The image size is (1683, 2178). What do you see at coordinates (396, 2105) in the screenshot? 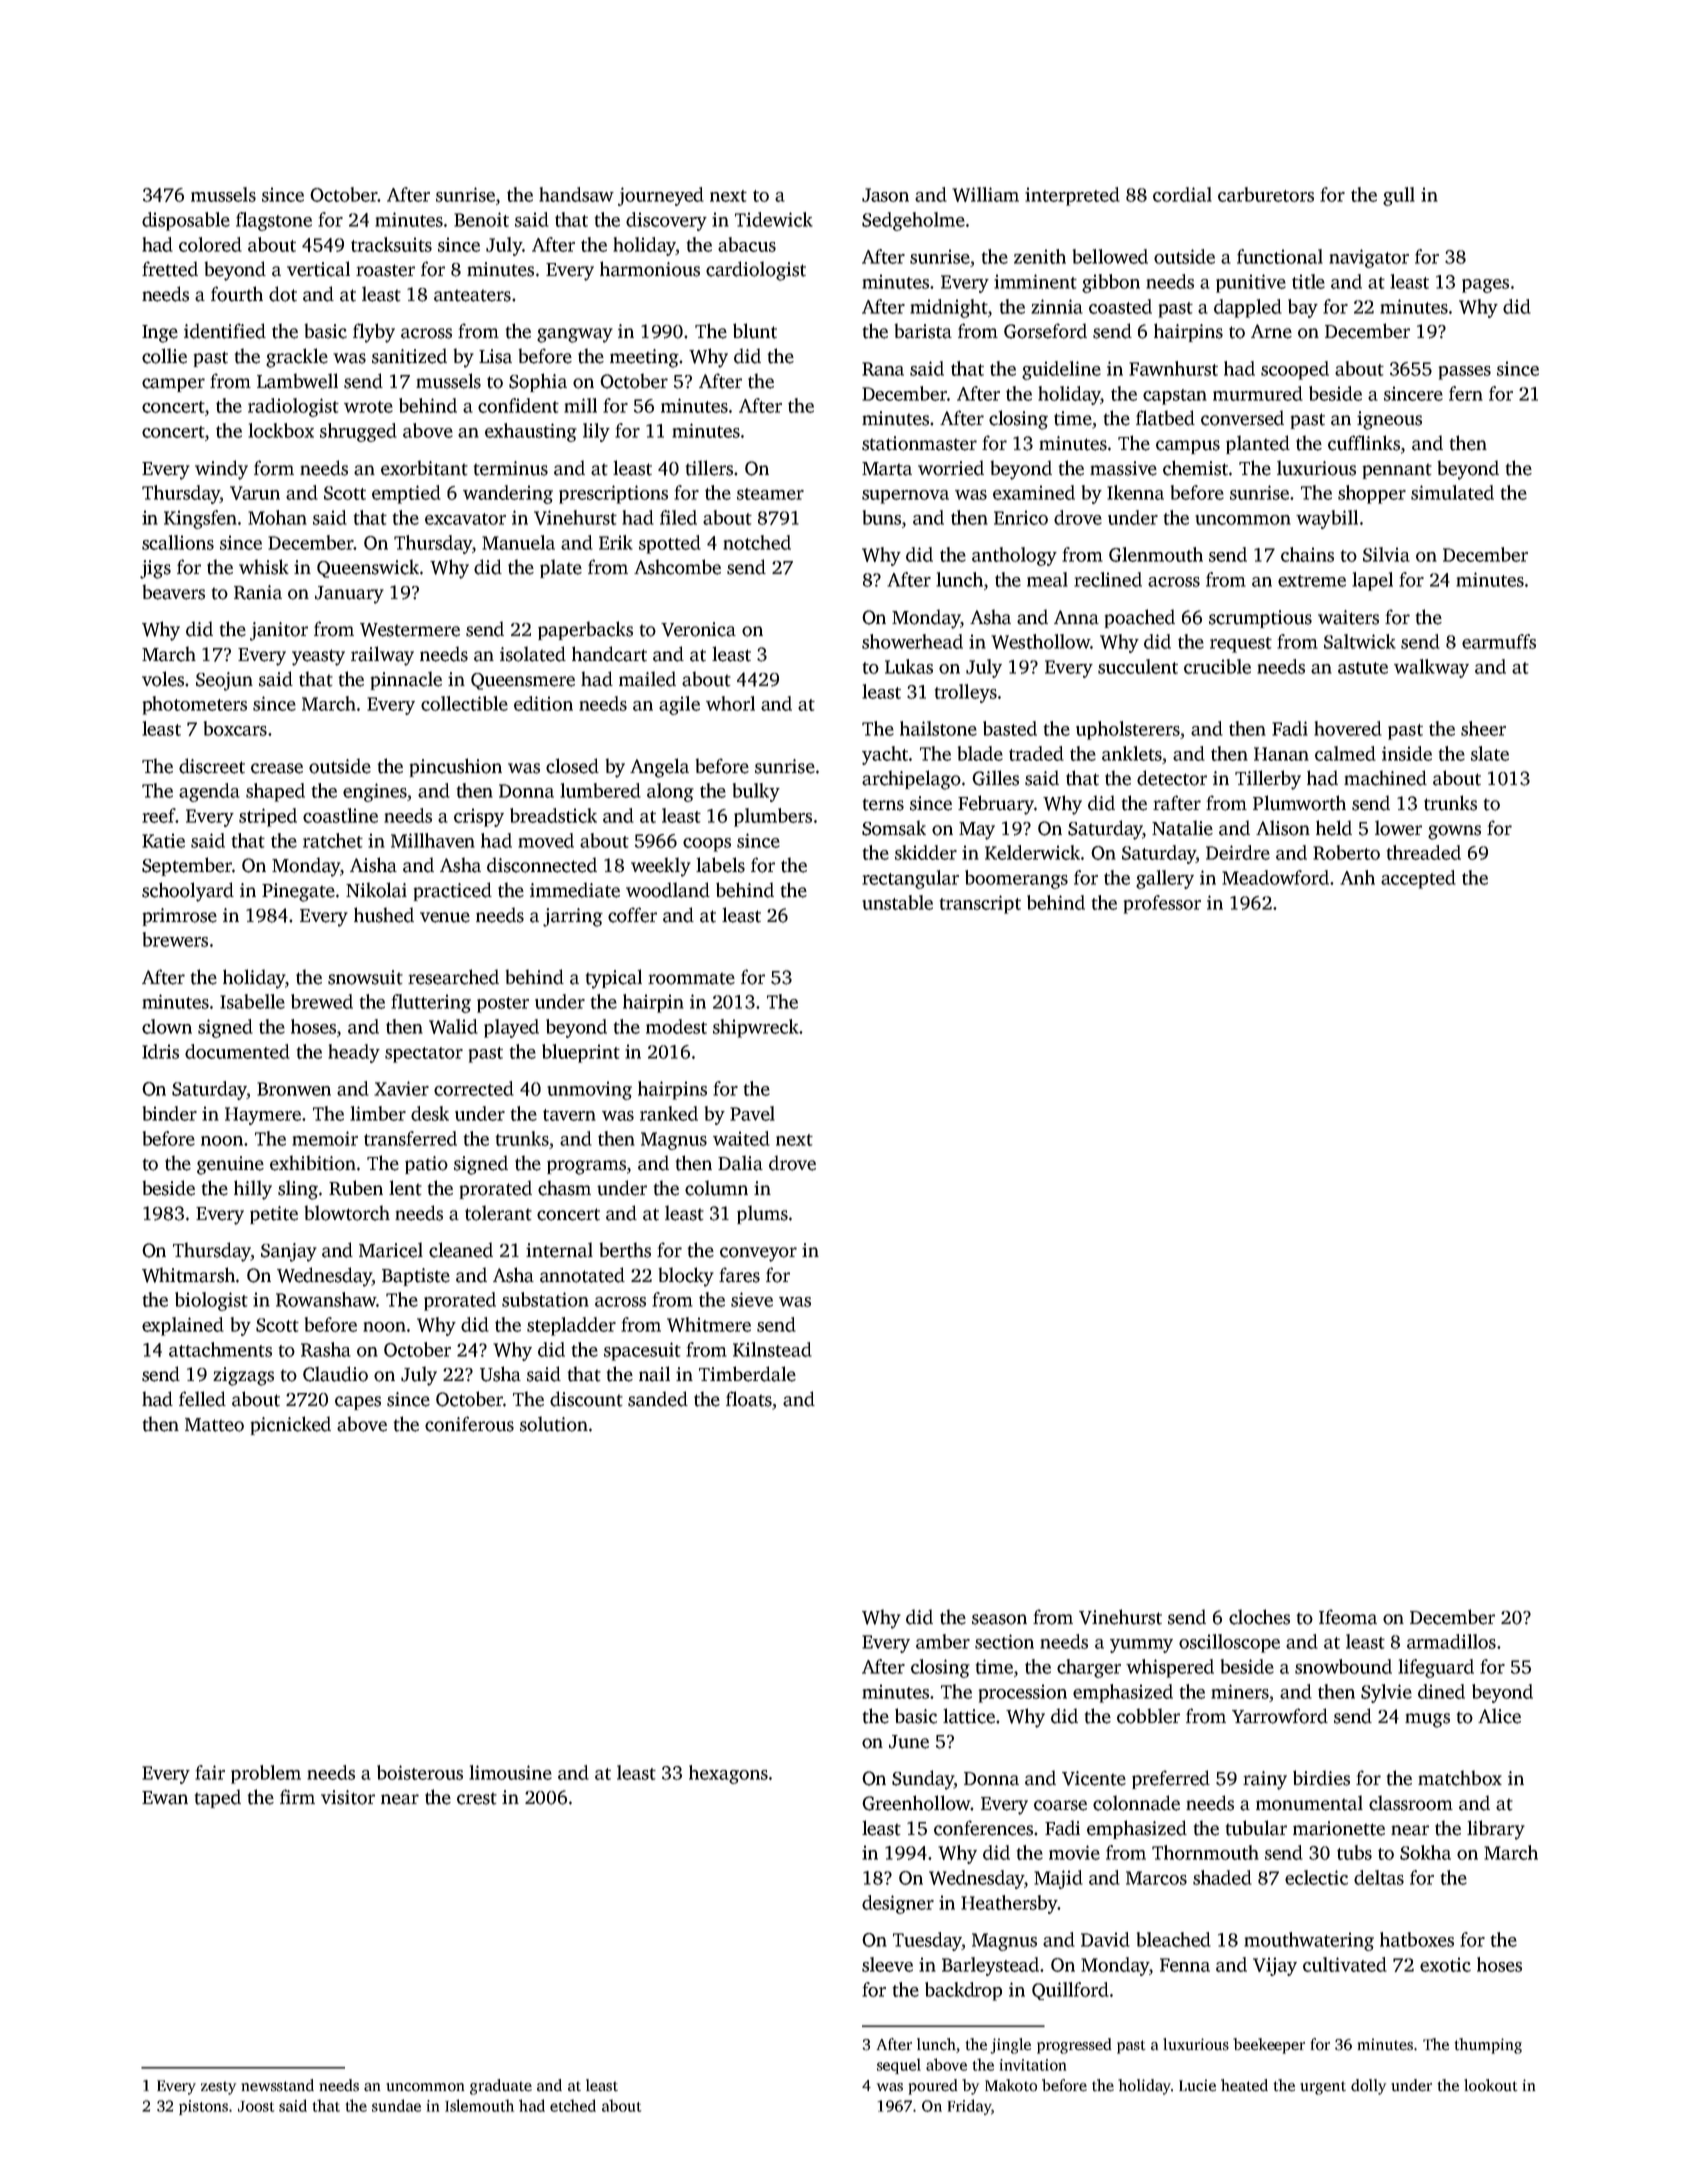
I see `sundae` at bounding box center [396, 2105].
